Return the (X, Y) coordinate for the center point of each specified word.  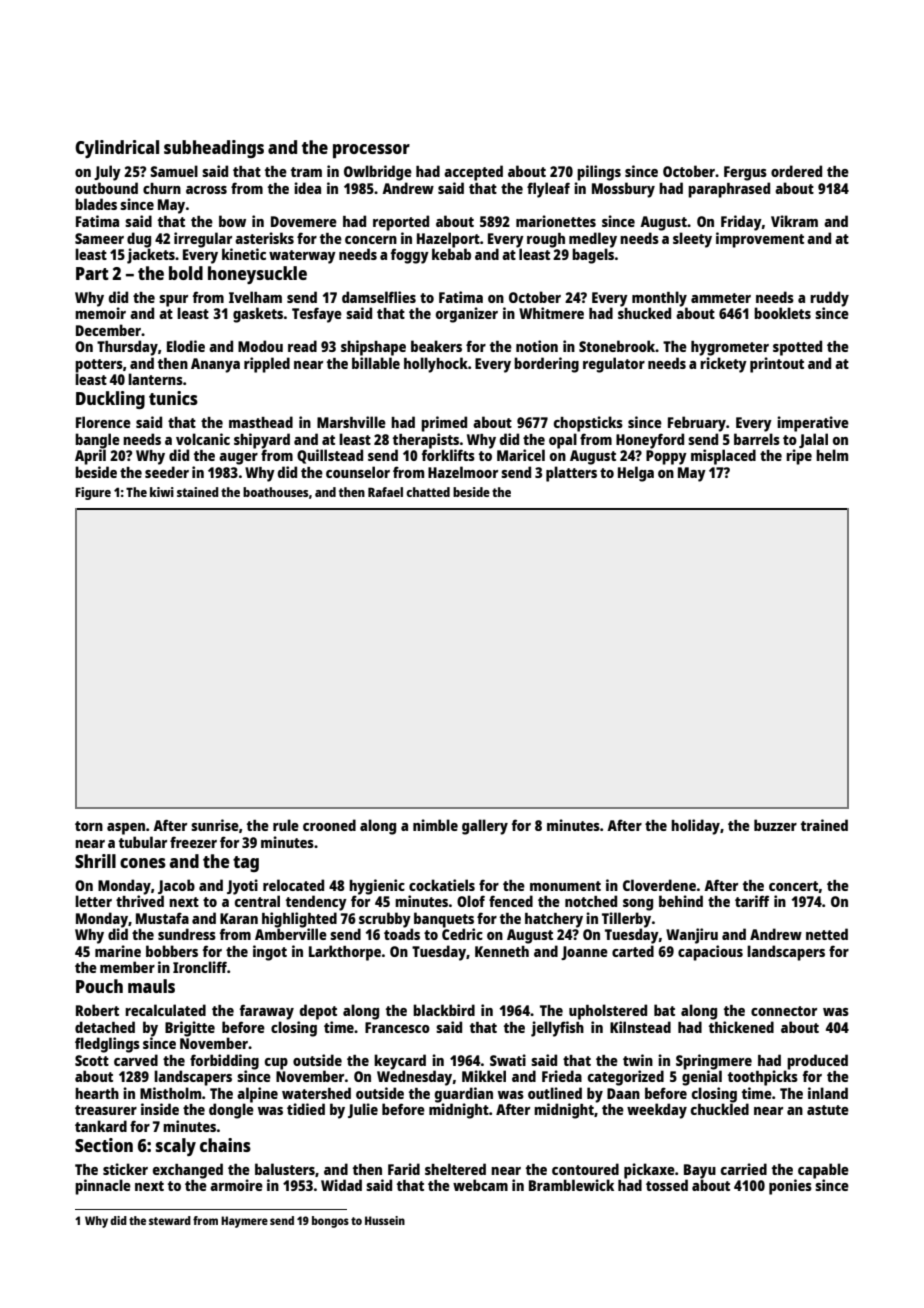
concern (371, 240)
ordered (796, 171)
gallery (485, 827)
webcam (480, 1185)
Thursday (127, 348)
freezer (193, 842)
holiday (695, 827)
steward (170, 1220)
